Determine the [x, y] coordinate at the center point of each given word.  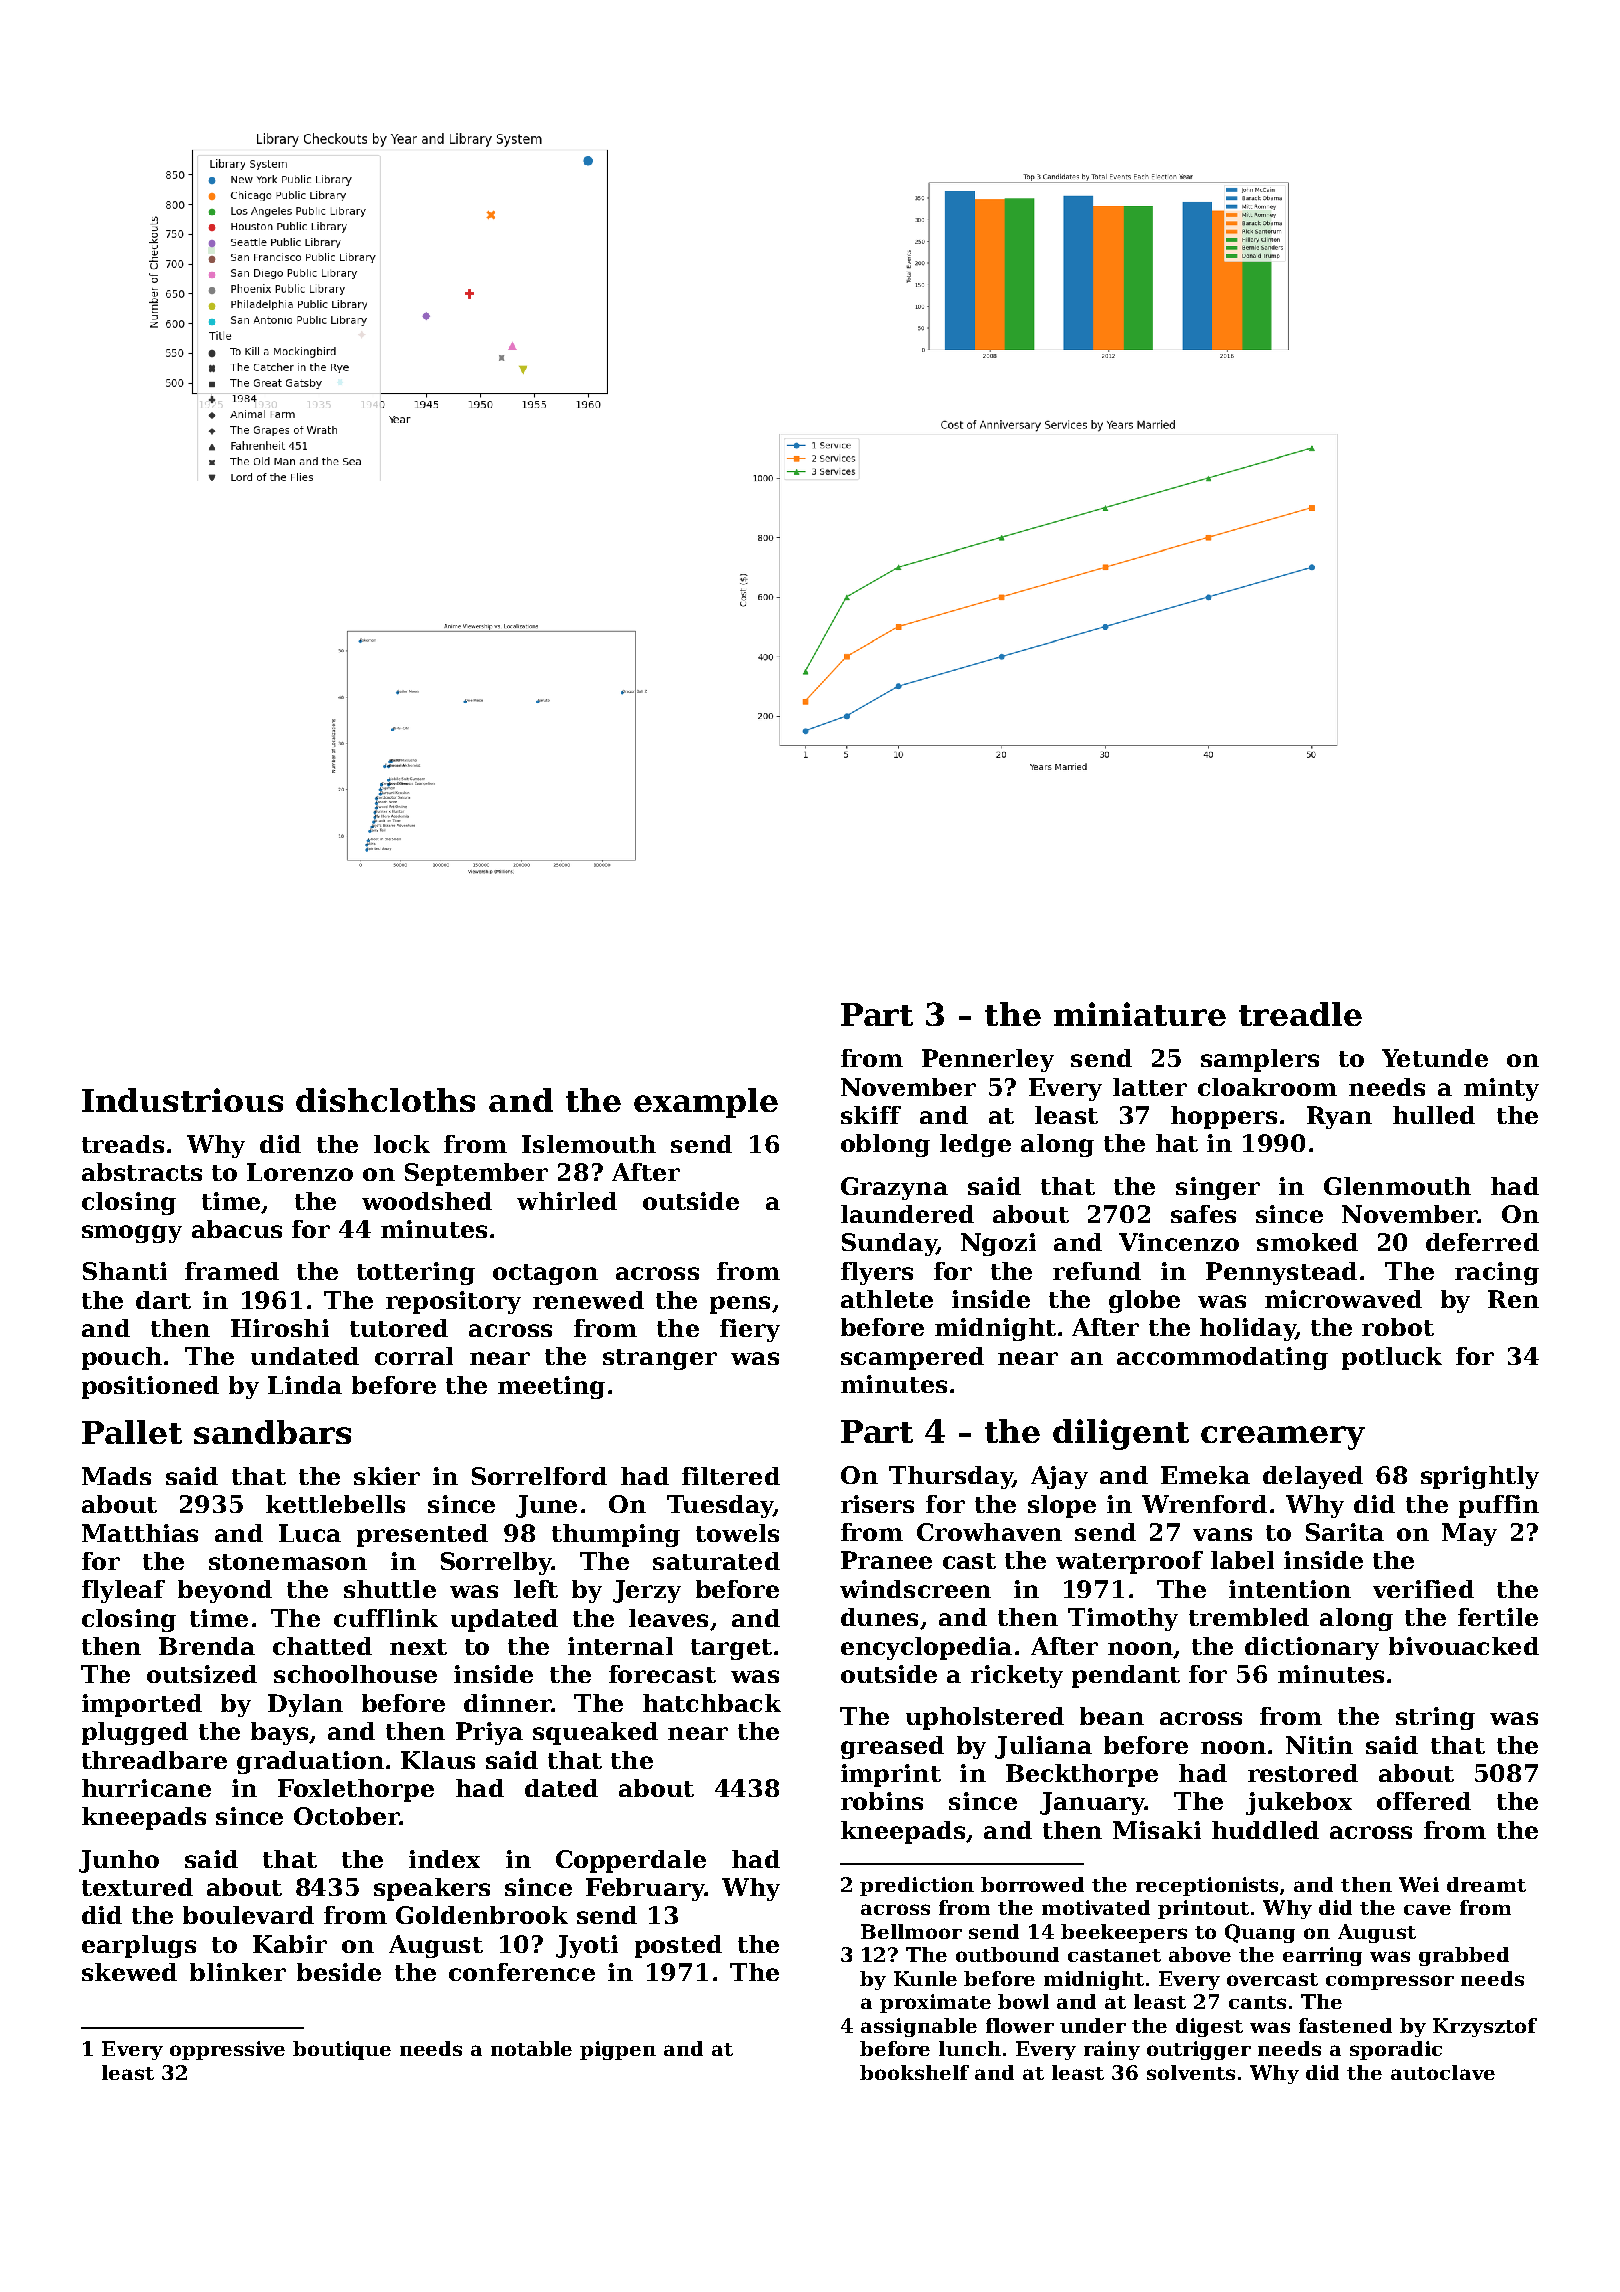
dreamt [1486, 1884]
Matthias [140, 1533]
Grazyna [894, 1188]
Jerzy [647, 1591]
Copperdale [631, 1861]
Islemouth [589, 1144]
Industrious [182, 1100]
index [444, 1859]
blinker [238, 1972]
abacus [237, 1229]
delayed [1313, 1477]
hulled [1434, 1115]
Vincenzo [1179, 1242]
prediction [917, 1886]
